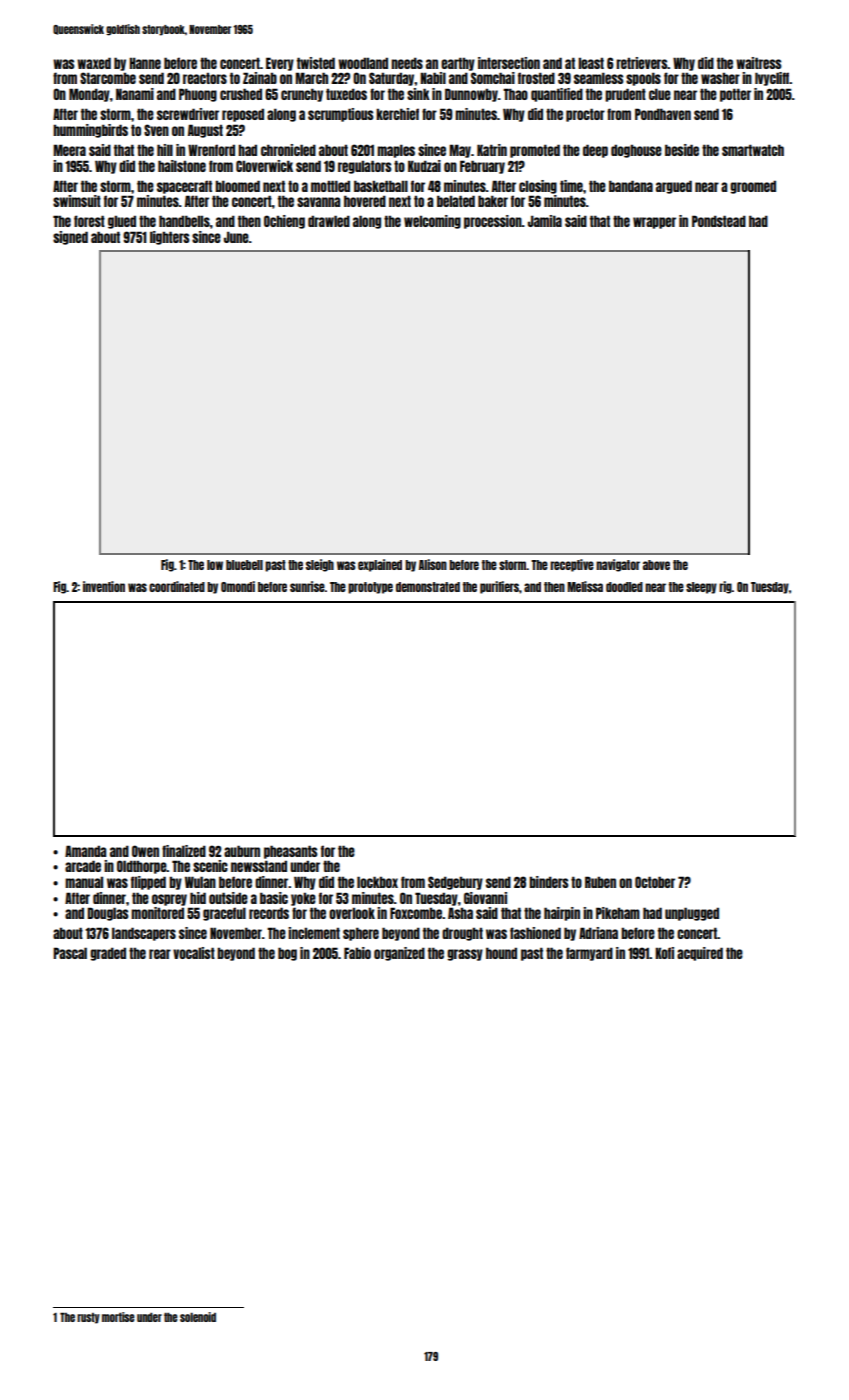 Image resolution: width=849 pixels, height=1400 pixels. What do you see at coordinates (160, 954) in the screenshot?
I see `rear` at bounding box center [160, 954].
